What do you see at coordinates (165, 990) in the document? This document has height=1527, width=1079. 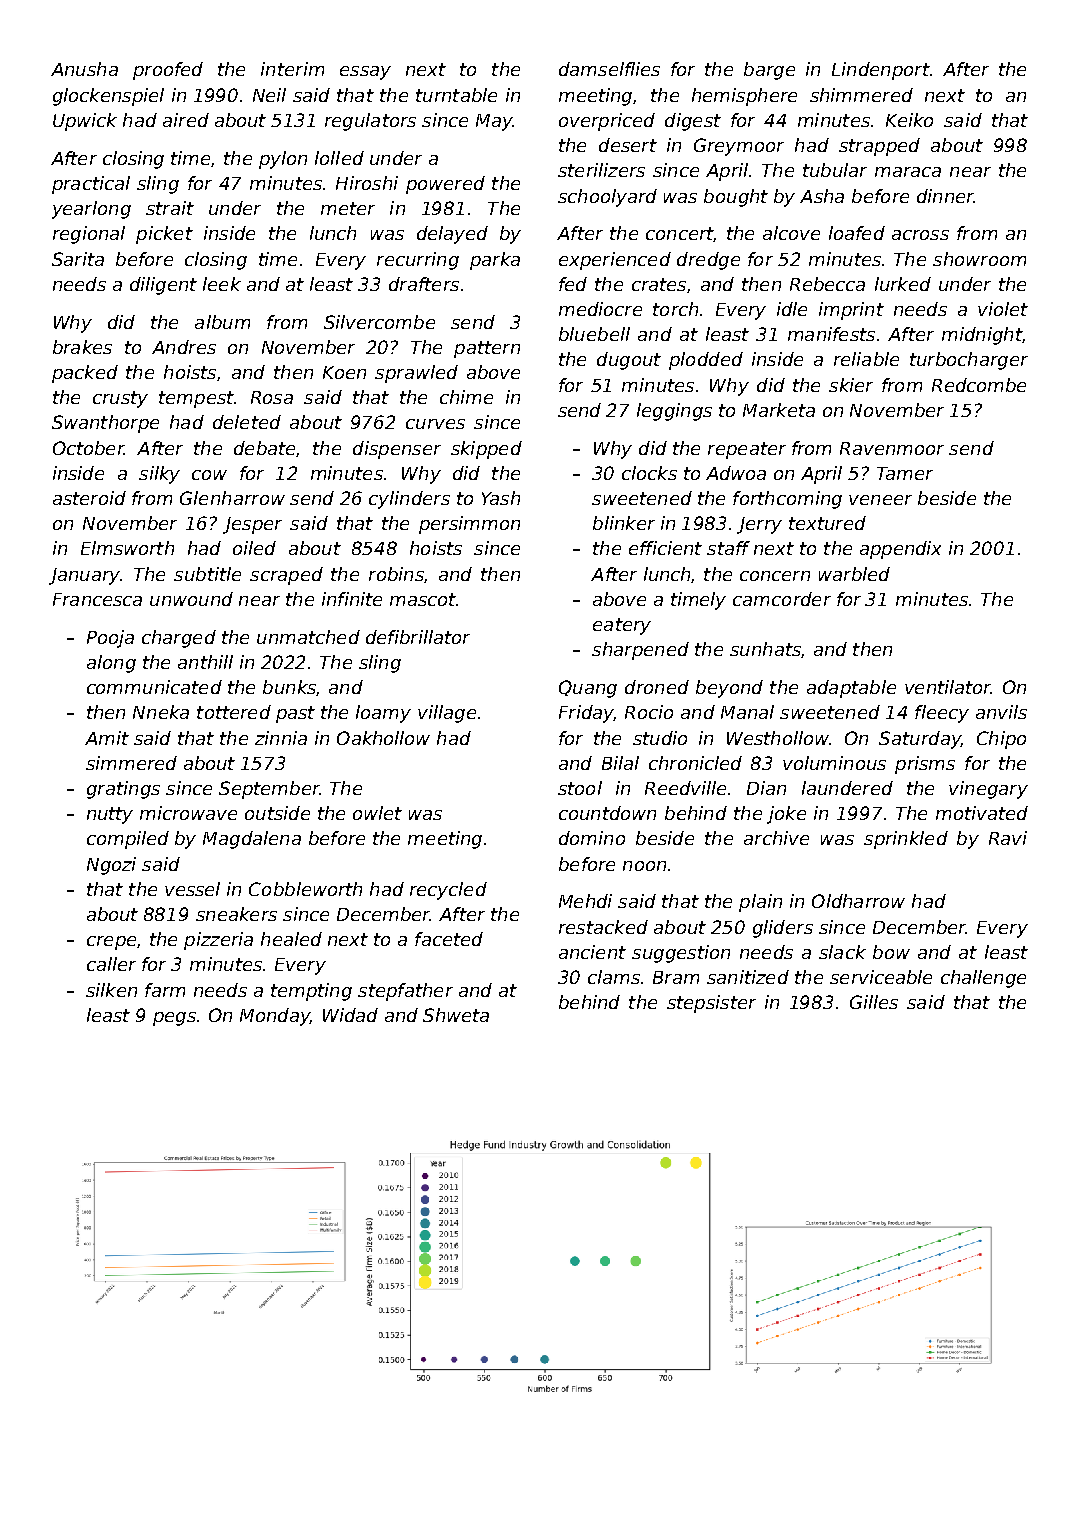 I see `farm` at bounding box center [165, 990].
